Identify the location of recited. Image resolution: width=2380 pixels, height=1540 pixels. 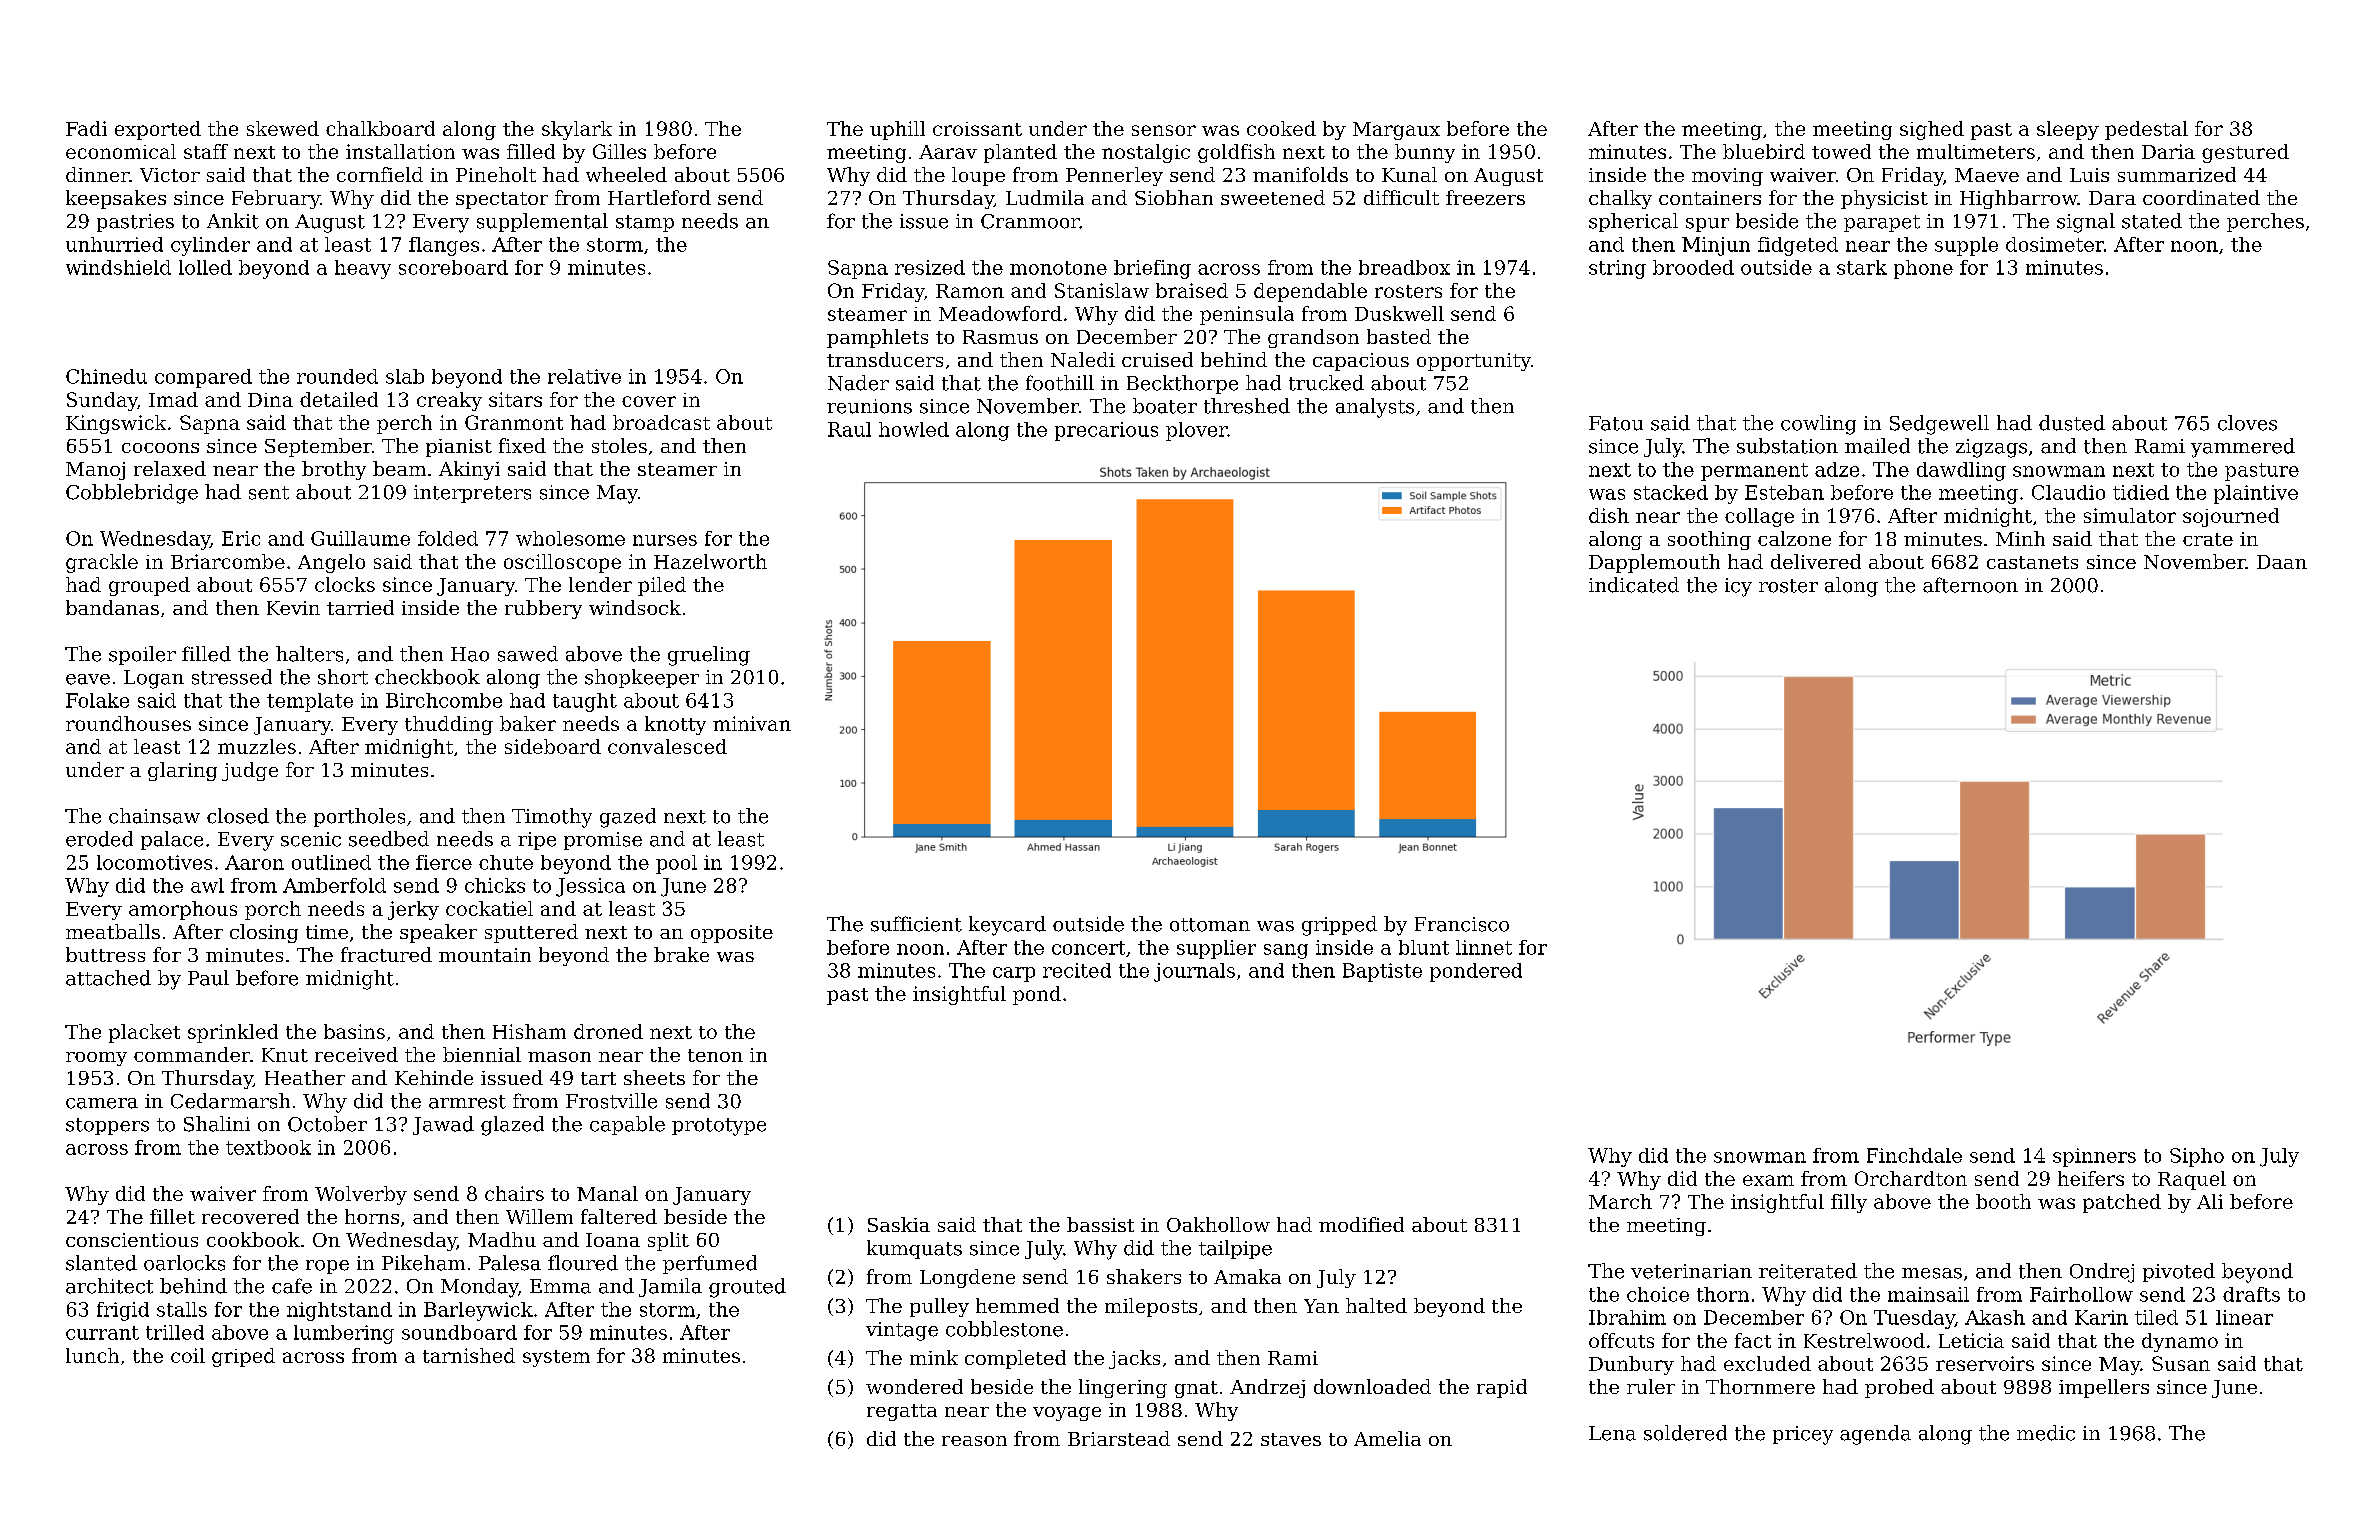
(1077, 970).
